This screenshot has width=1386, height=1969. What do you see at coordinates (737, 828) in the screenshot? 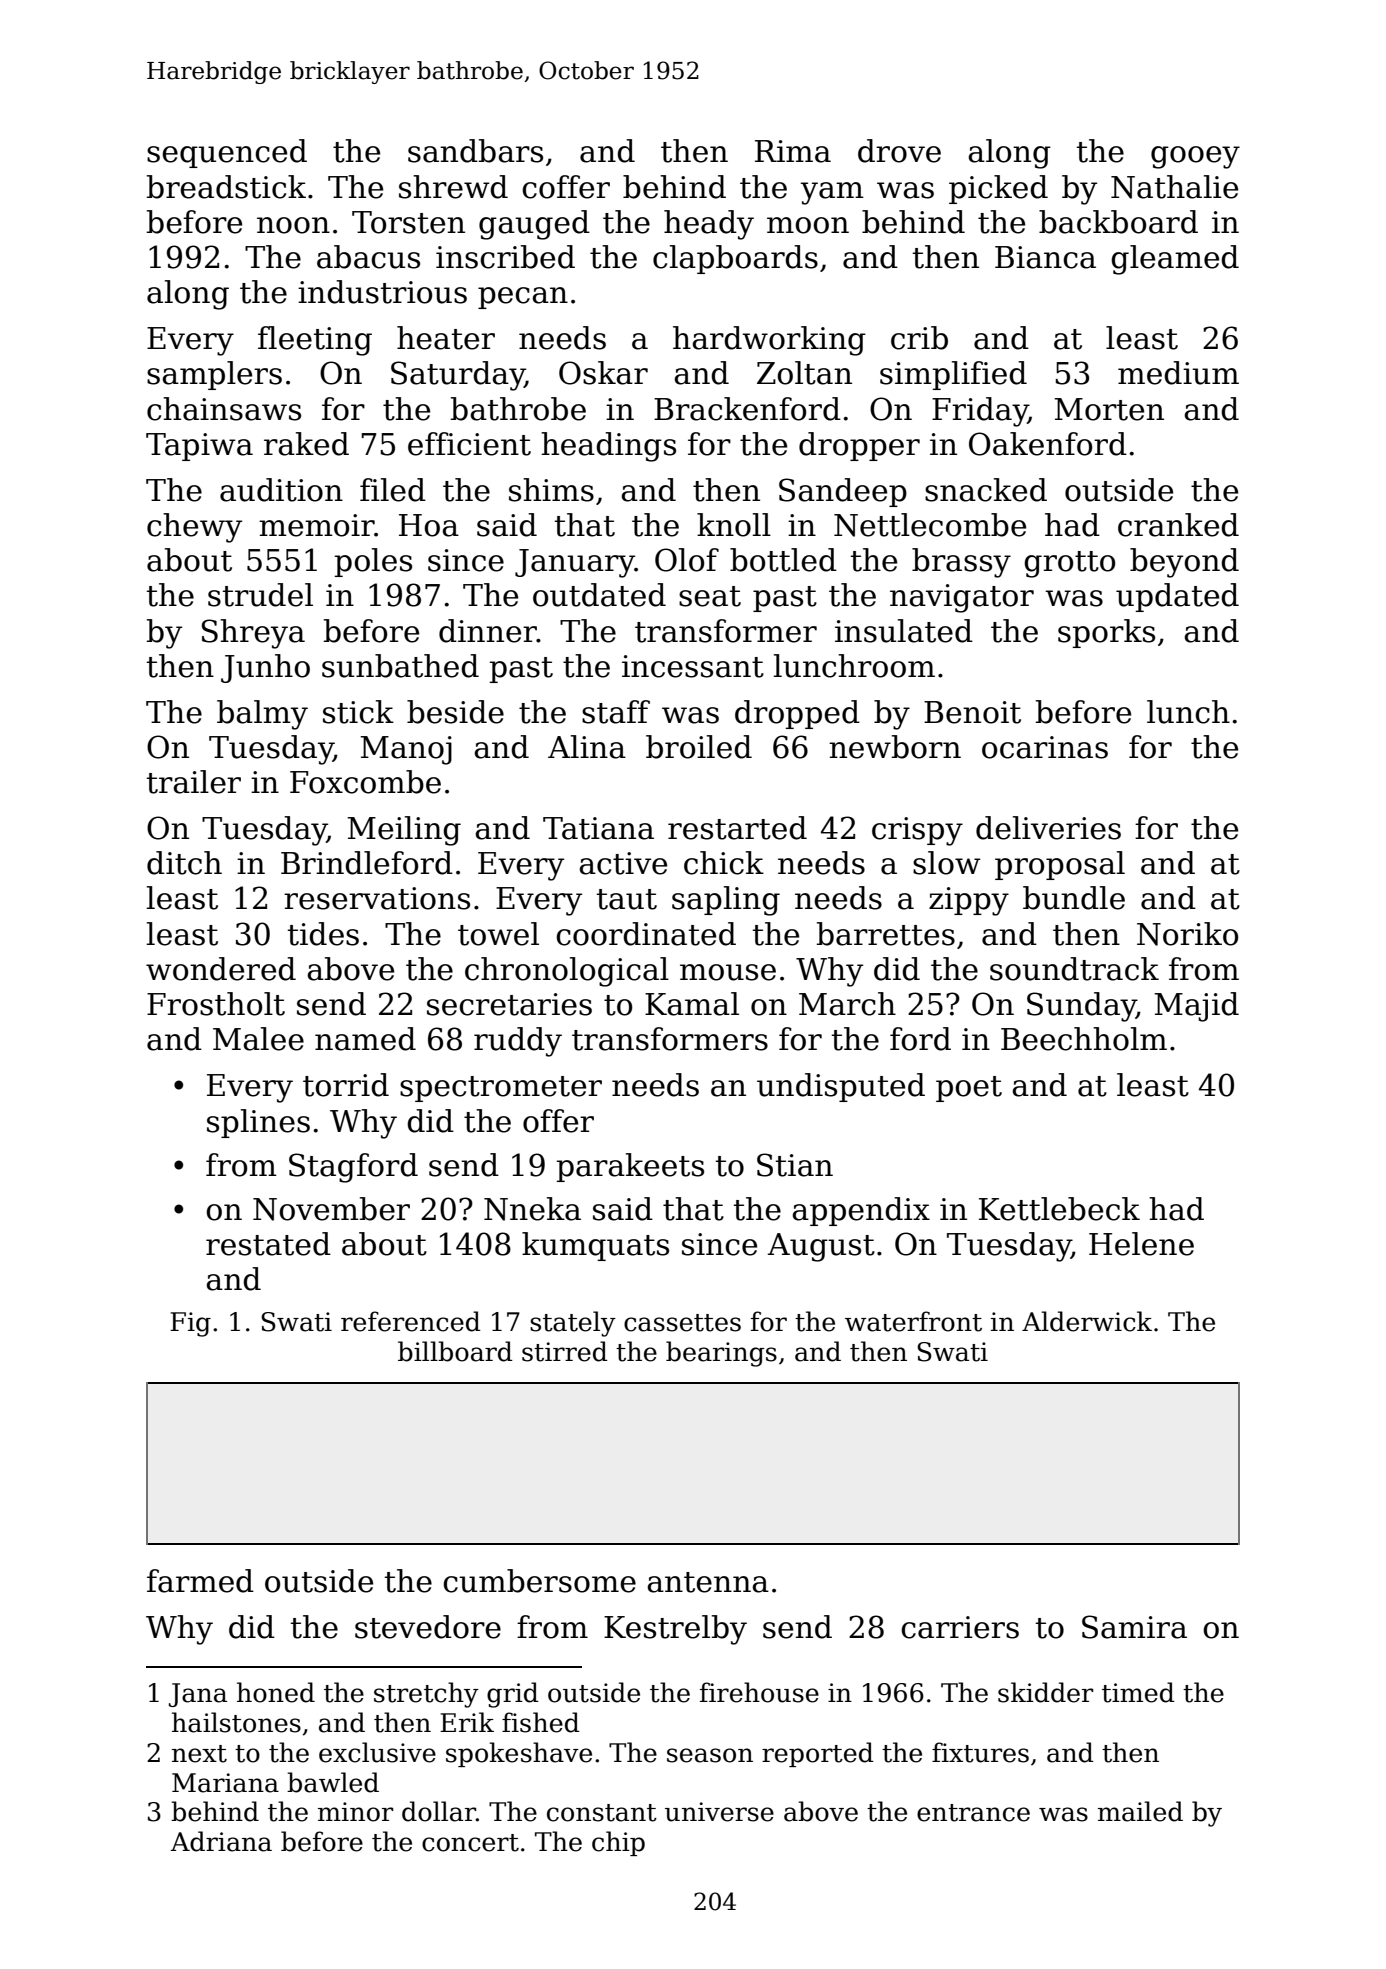
I see `restarted` at bounding box center [737, 828].
